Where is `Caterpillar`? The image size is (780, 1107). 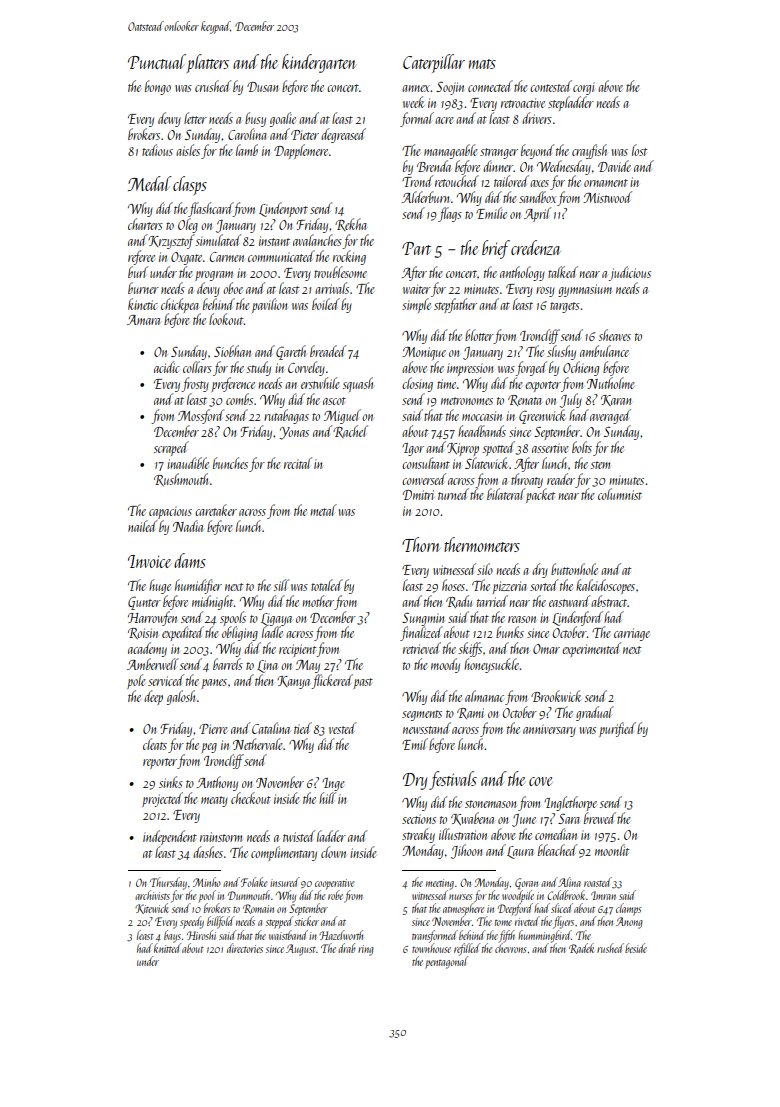 Caterpillar is located at coordinates (434, 63).
